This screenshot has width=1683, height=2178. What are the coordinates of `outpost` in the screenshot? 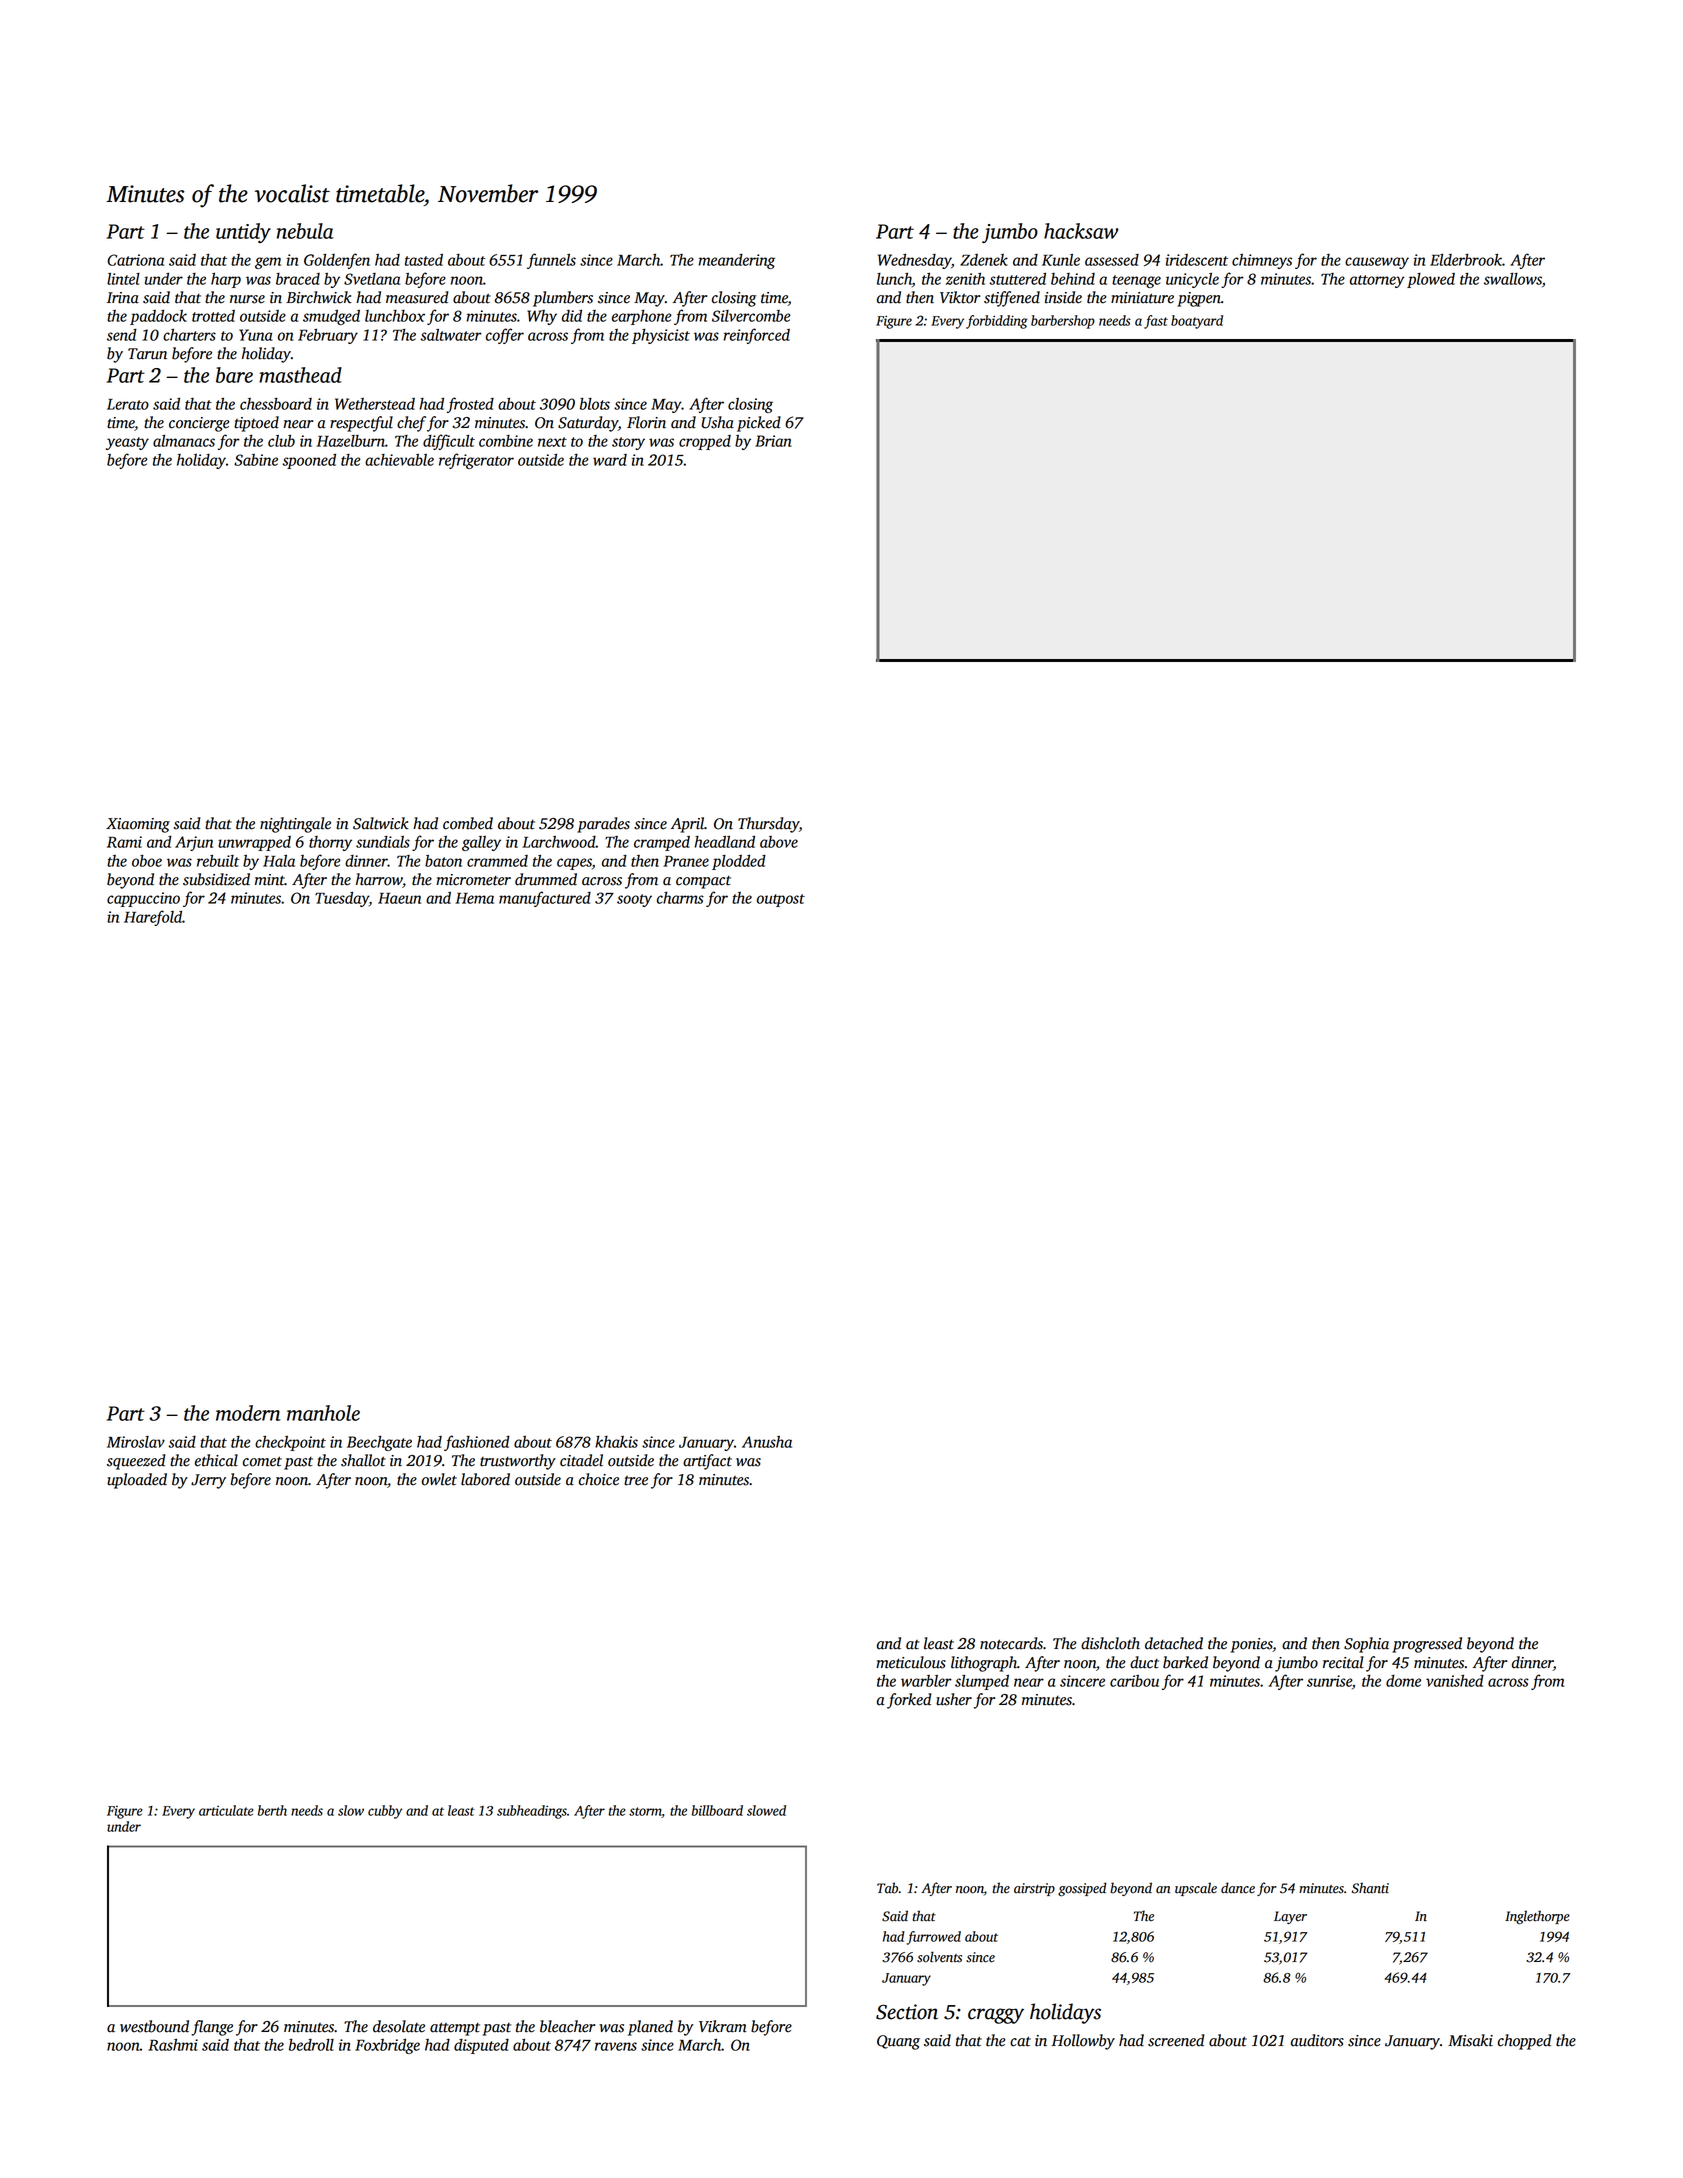 It's located at (781, 900).
